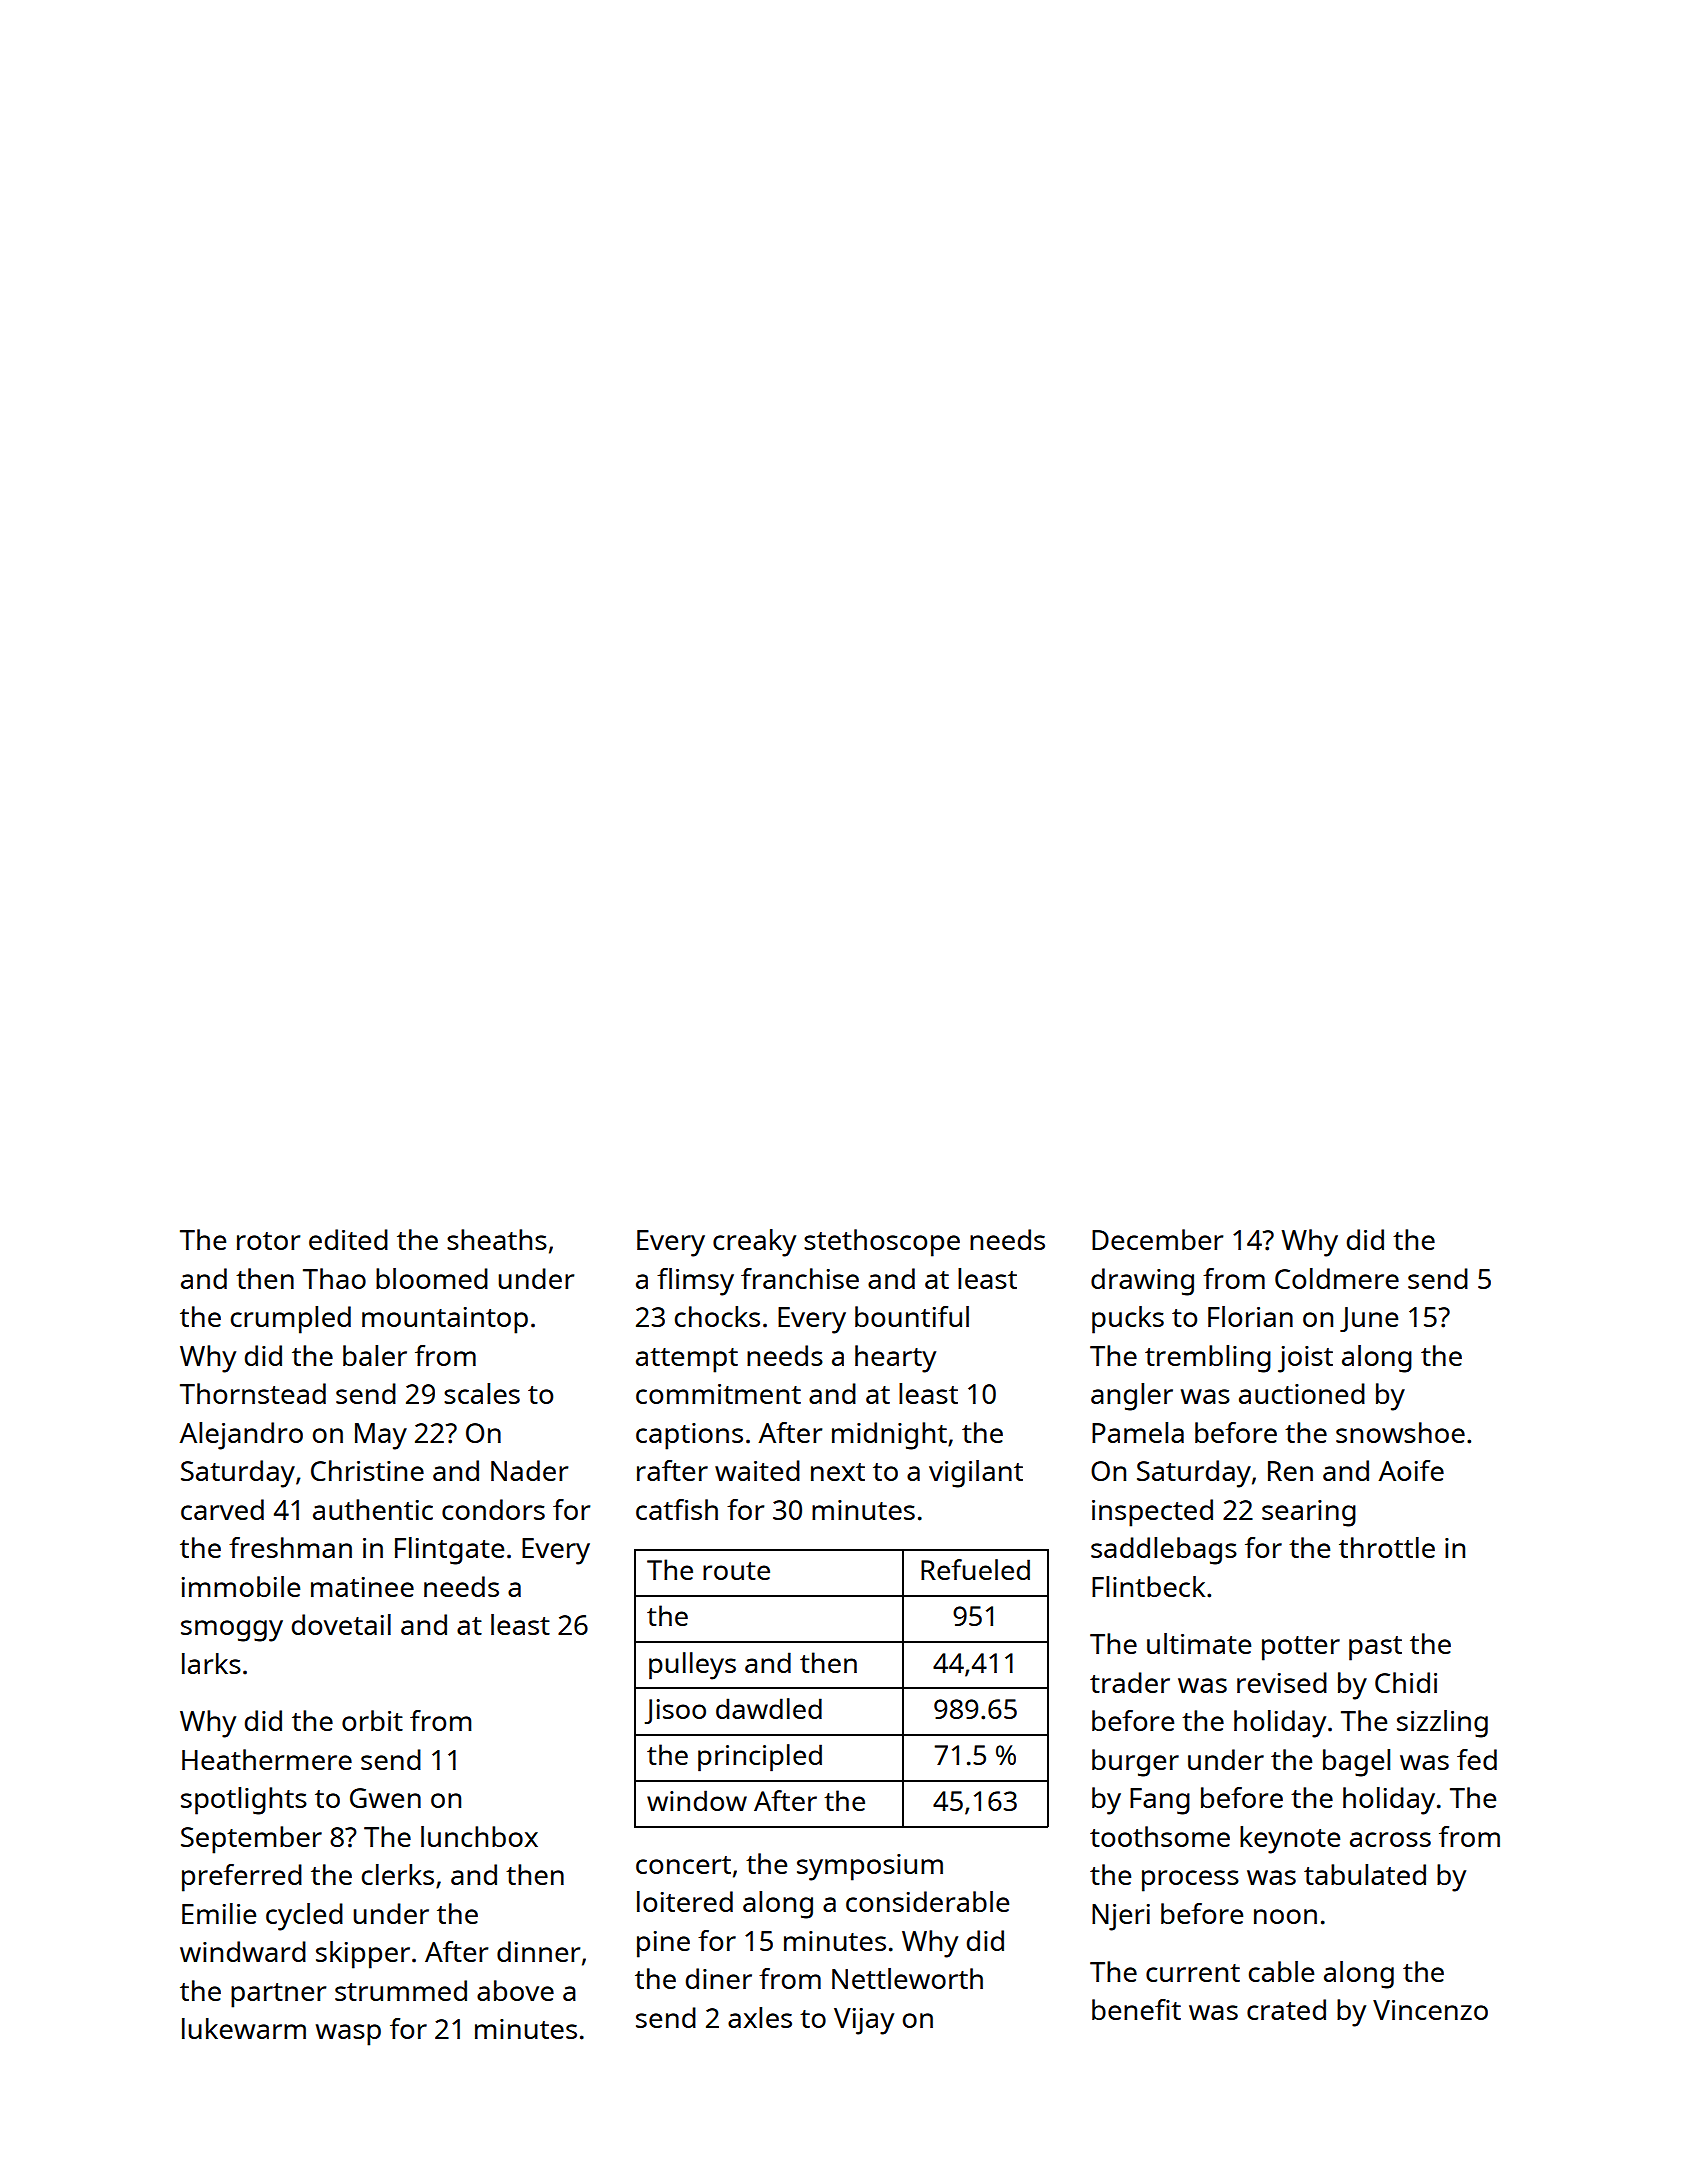 This screenshot has height=2178, width=1683. Describe the element at coordinates (1365, 1874) in the screenshot. I see `tabulated` at that location.
